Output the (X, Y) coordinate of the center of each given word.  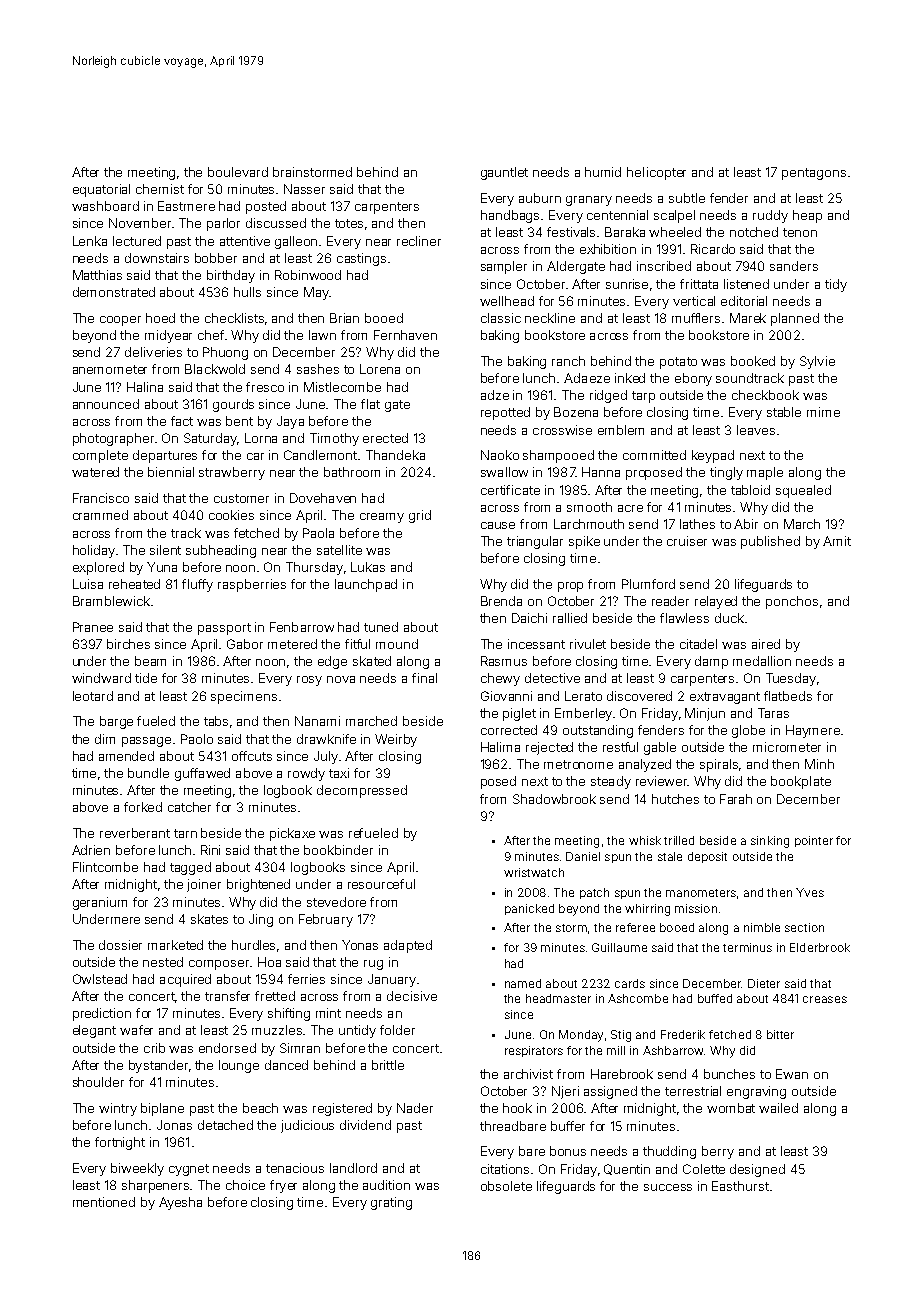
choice (245, 1185)
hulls (247, 292)
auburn (540, 198)
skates (209, 919)
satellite (339, 550)
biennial (171, 472)
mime (823, 412)
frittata (699, 284)
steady (611, 782)
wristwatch (534, 872)
